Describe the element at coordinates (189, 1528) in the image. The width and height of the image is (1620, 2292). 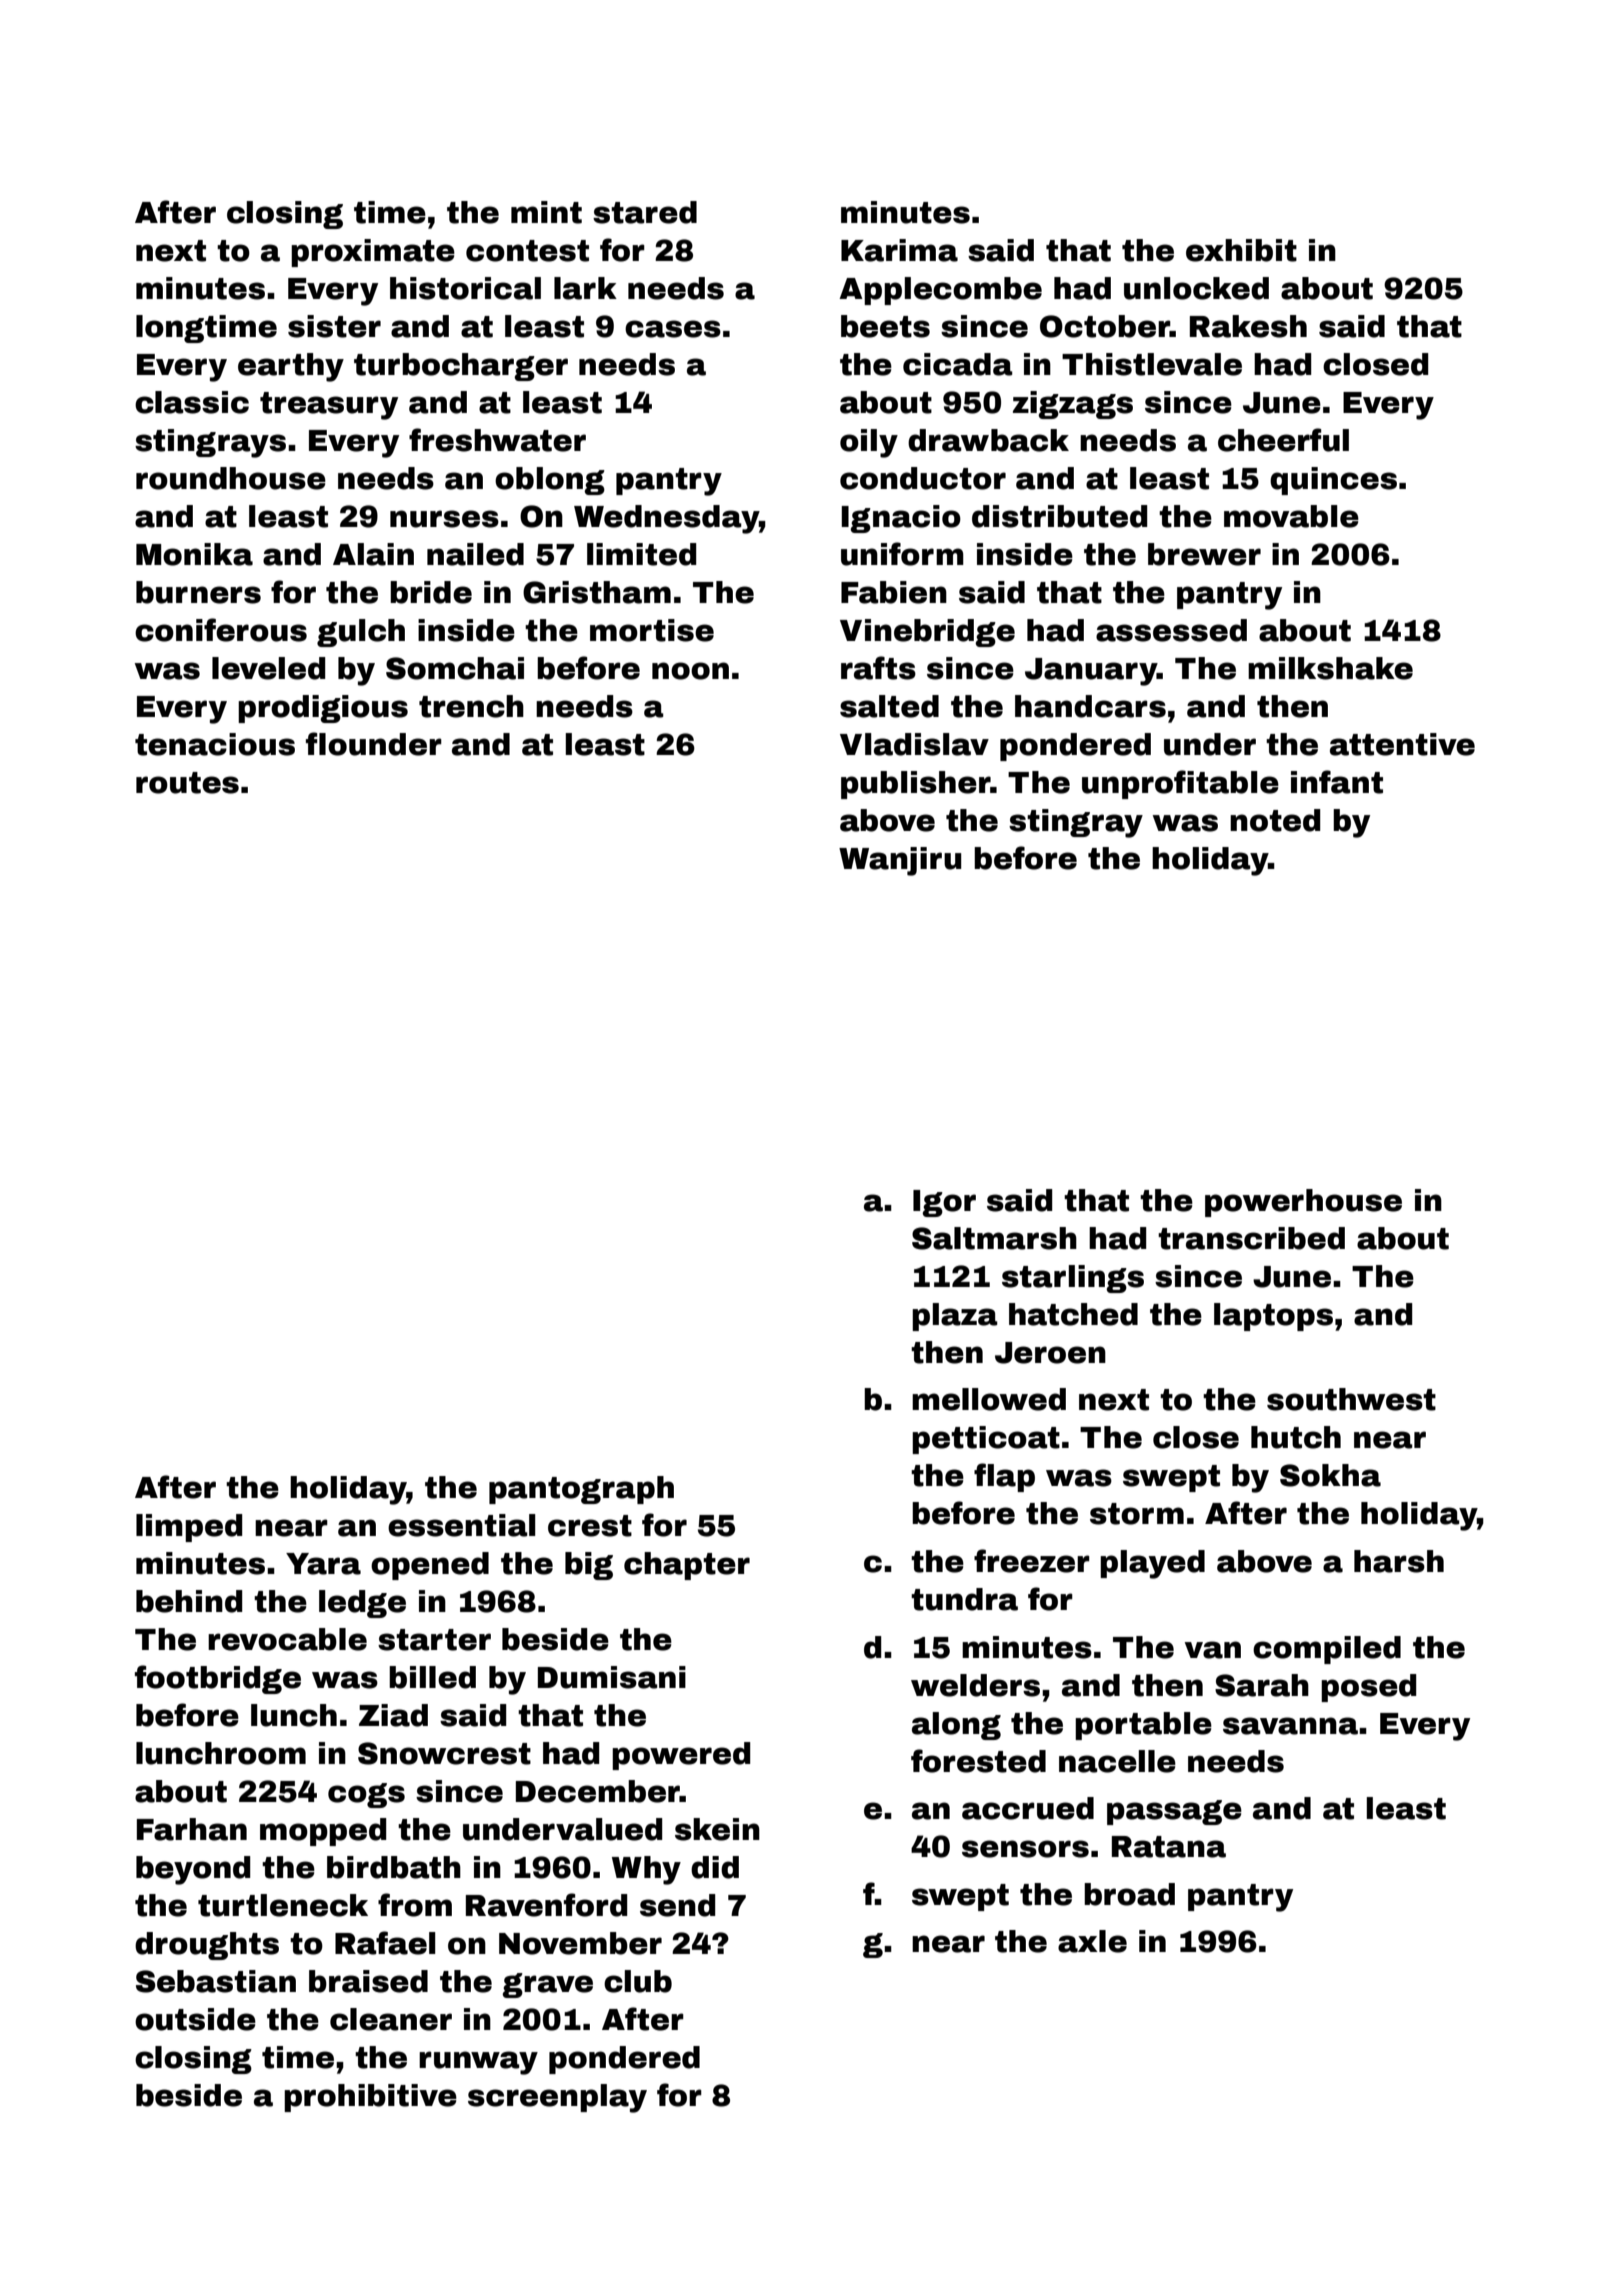
I see `limped` at that location.
